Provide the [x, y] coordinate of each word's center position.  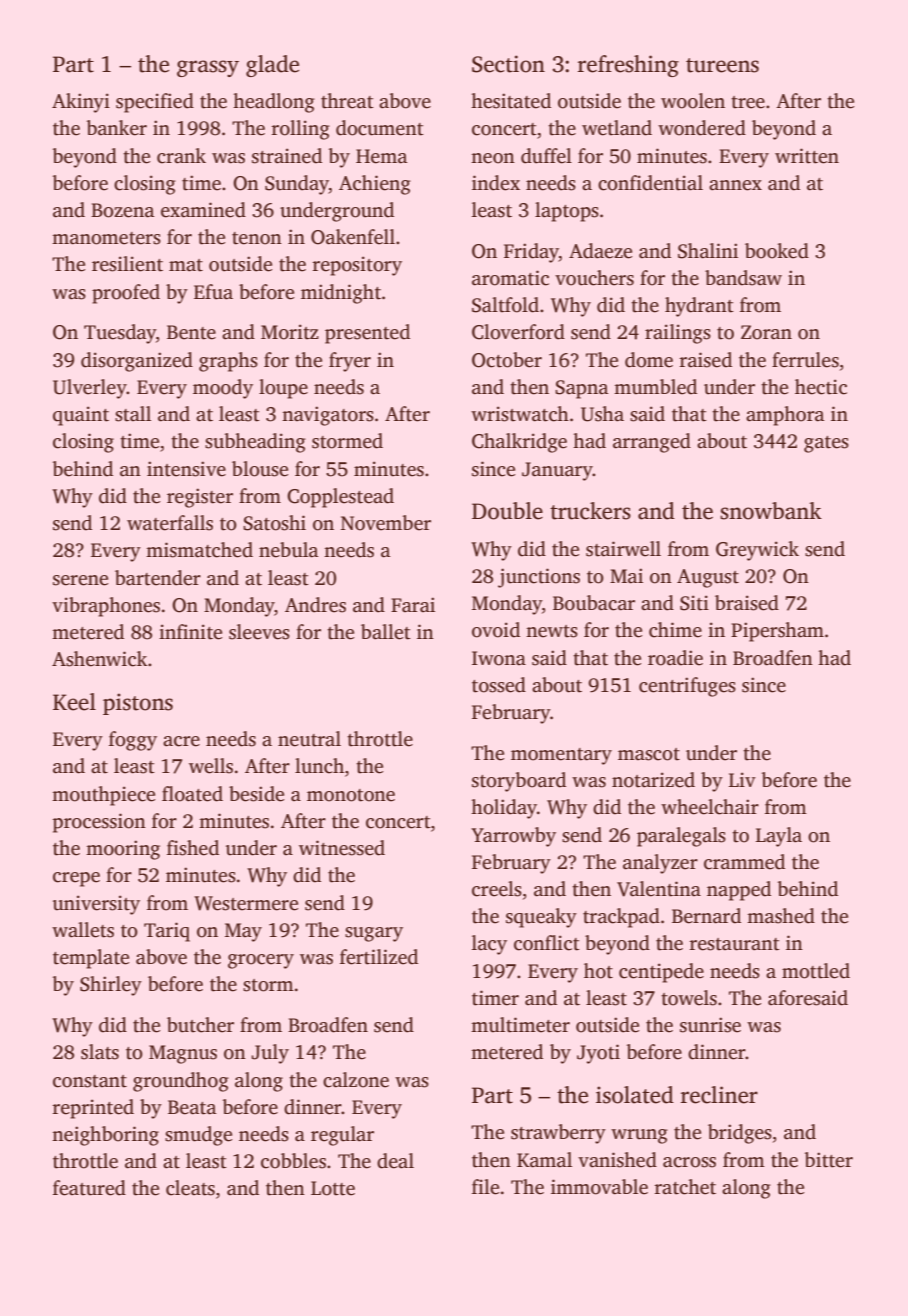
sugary [374, 934]
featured [89, 1188]
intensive [186, 469]
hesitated [511, 101]
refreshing [628, 66]
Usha [602, 414]
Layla [779, 837]
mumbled [655, 387]
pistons [138, 704]
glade [272, 66]
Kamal [544, 1160]
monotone [351, 795]
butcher [200, 1025]
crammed [744, 862]
